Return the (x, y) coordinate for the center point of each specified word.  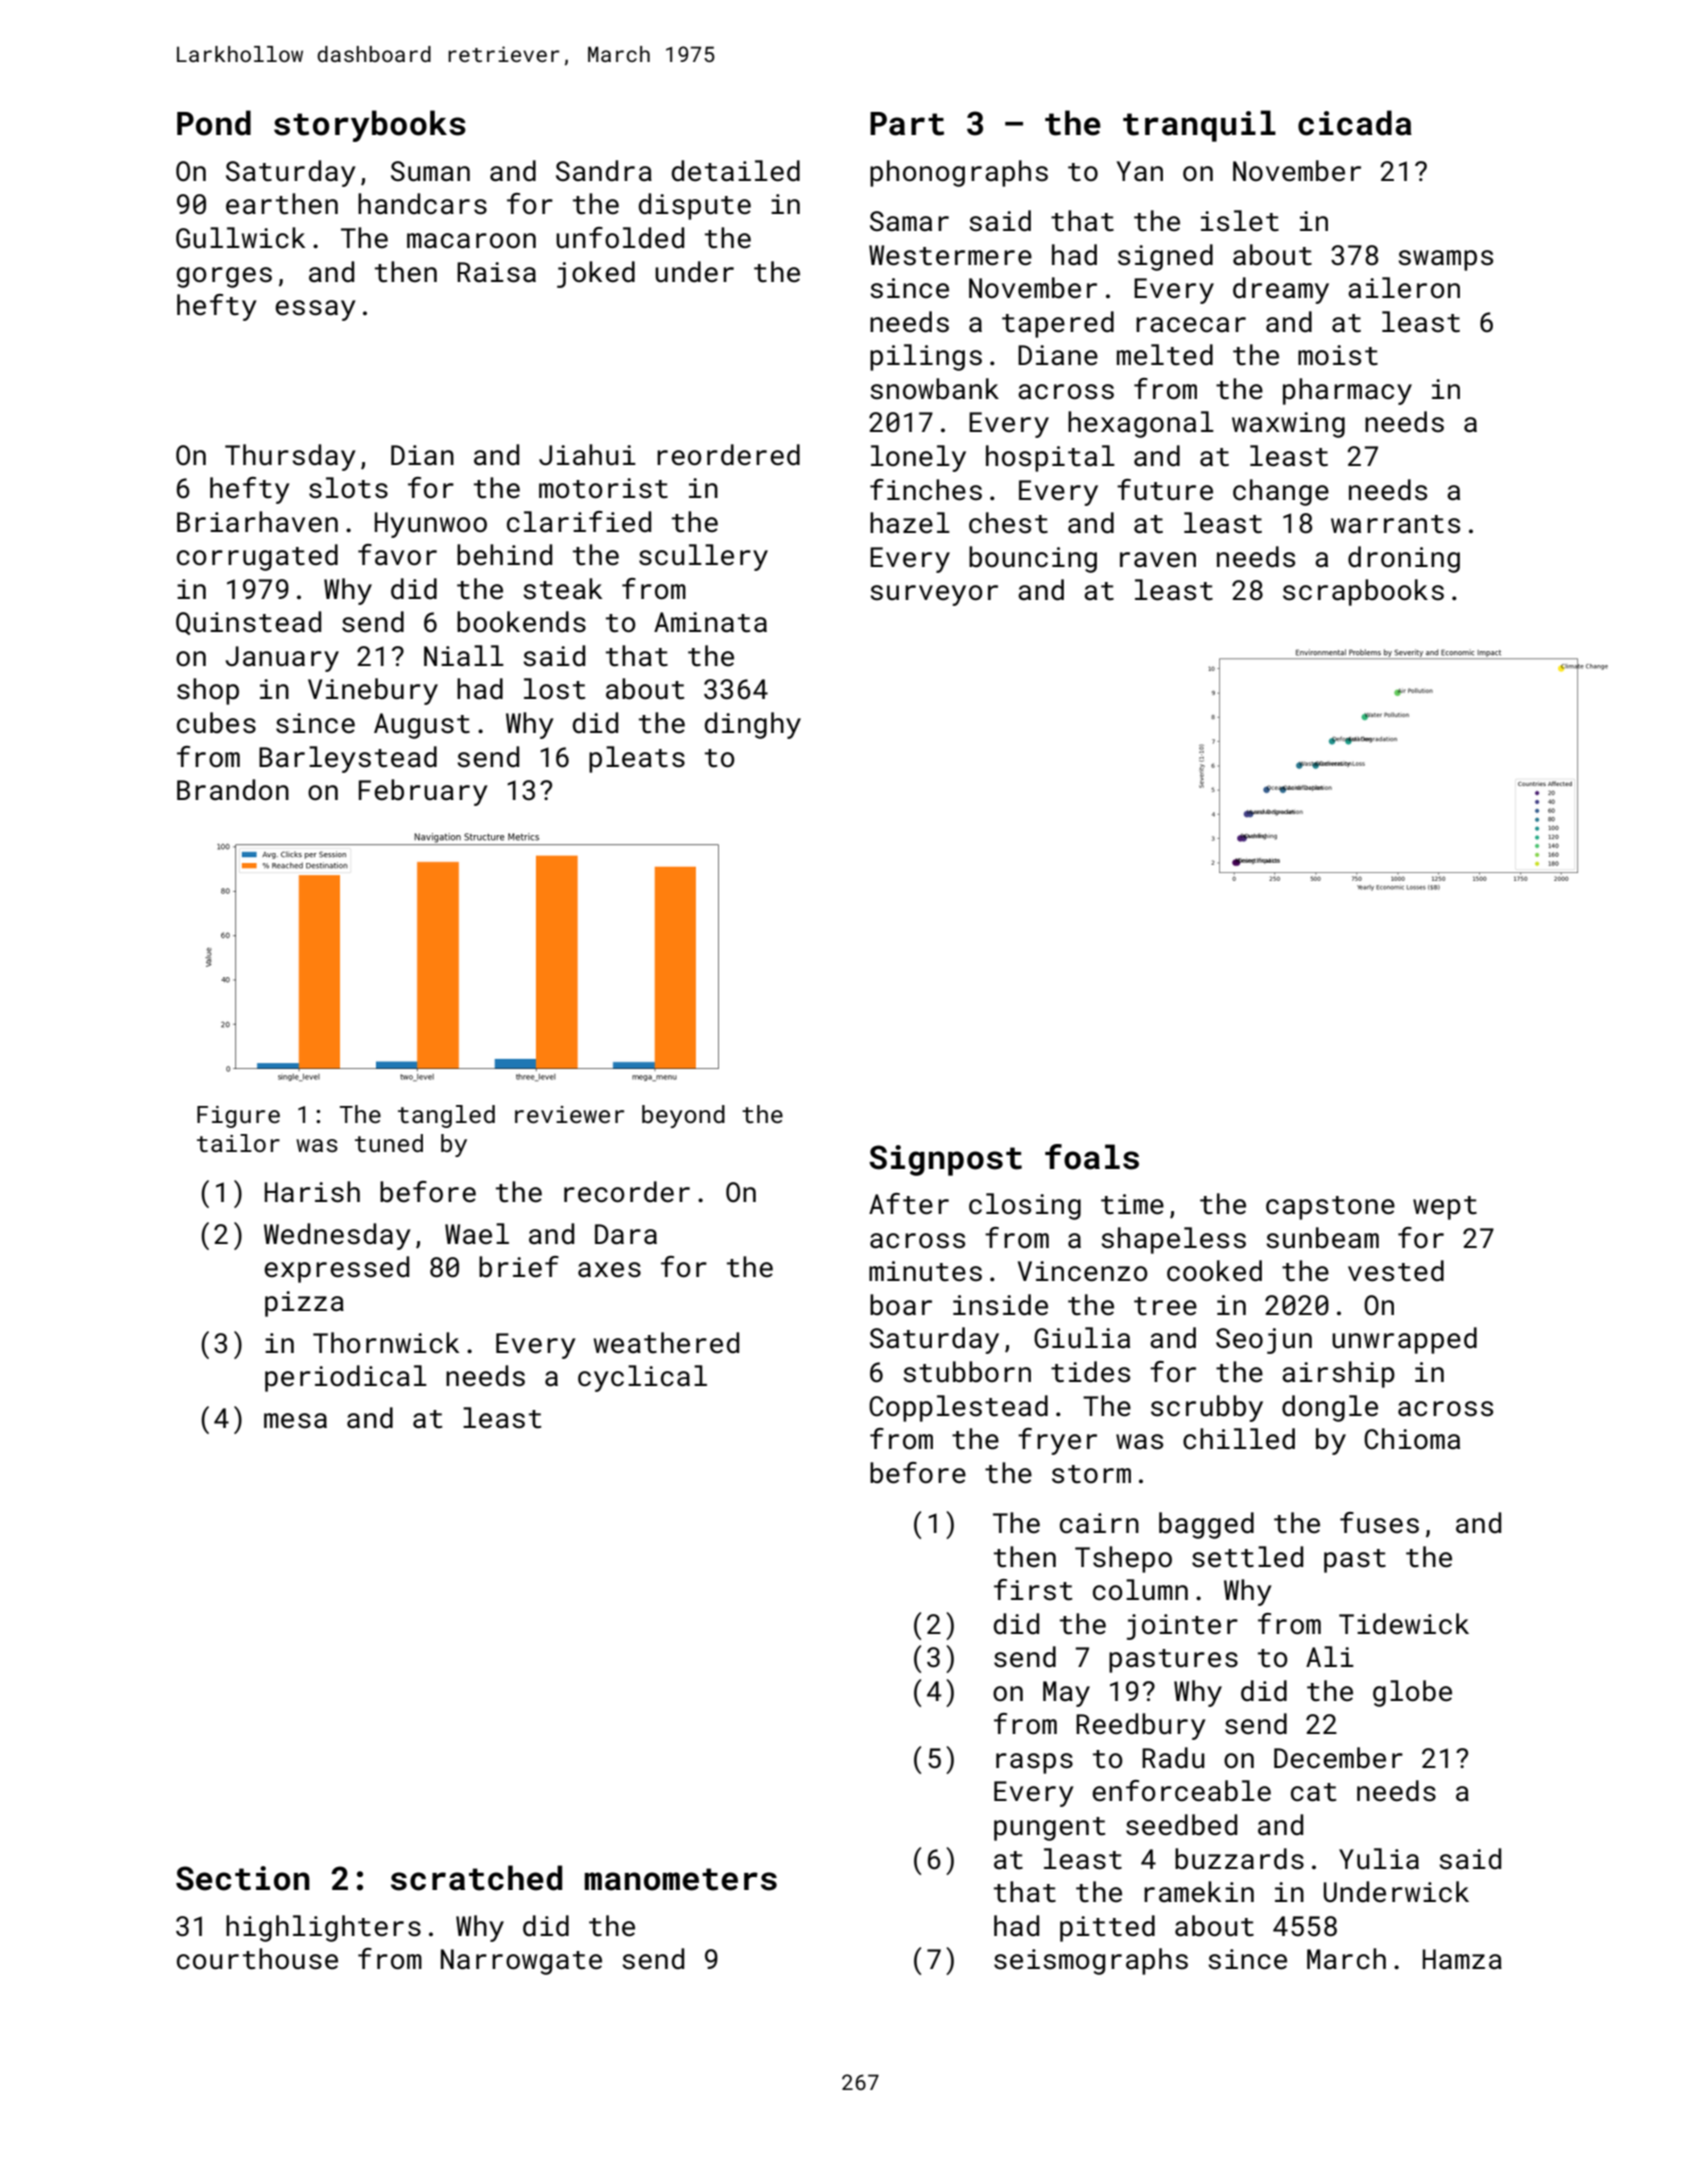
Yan (1140, 171)
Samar (909, 221)
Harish (312, 1192)
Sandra (604, 171)
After (909, 1204)
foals (1092, 1157)
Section (243, 1878)
